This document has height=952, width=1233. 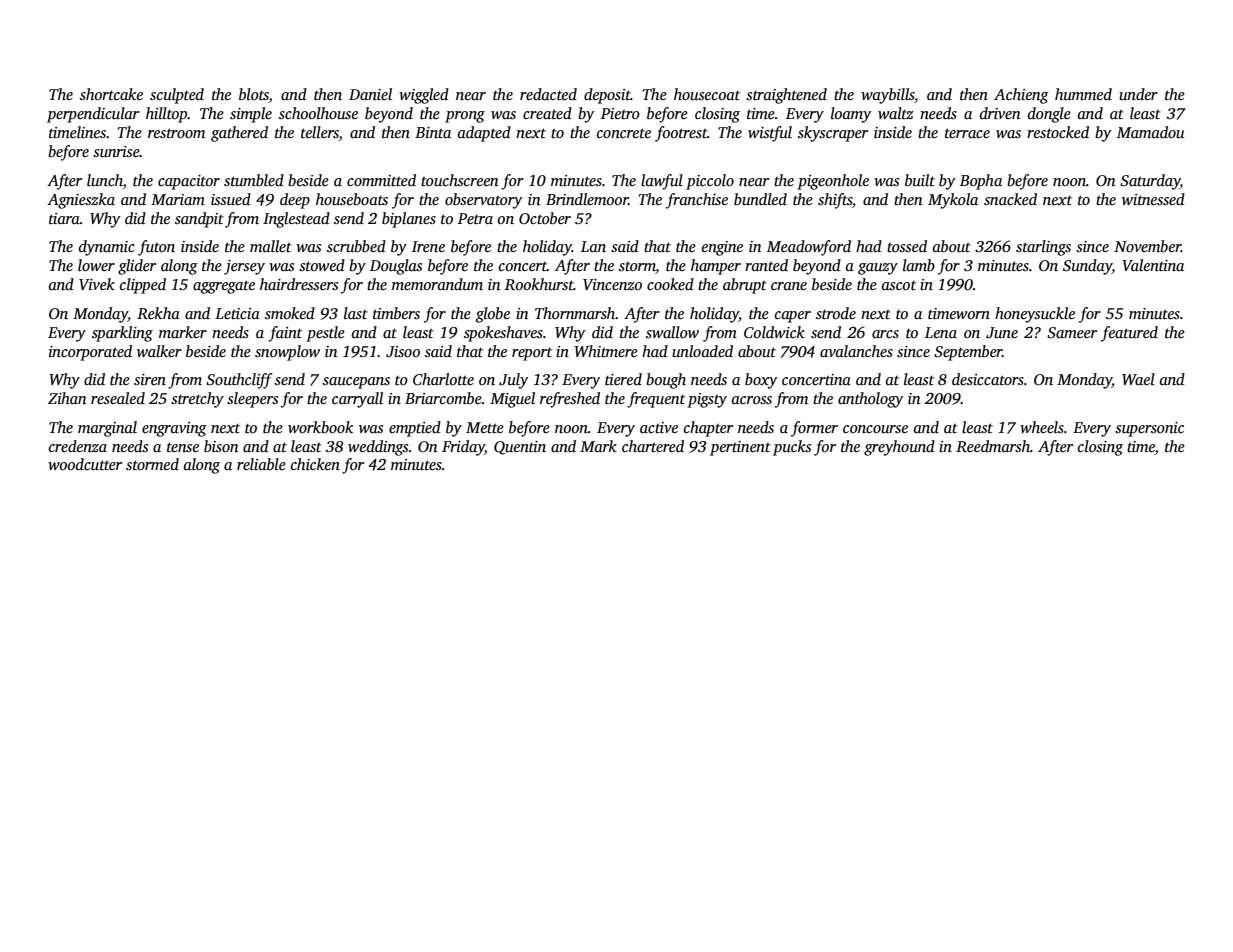 What do you see at coordinates (183, 447) in the document?
I see `tense` at bounding box center [183, 447].
